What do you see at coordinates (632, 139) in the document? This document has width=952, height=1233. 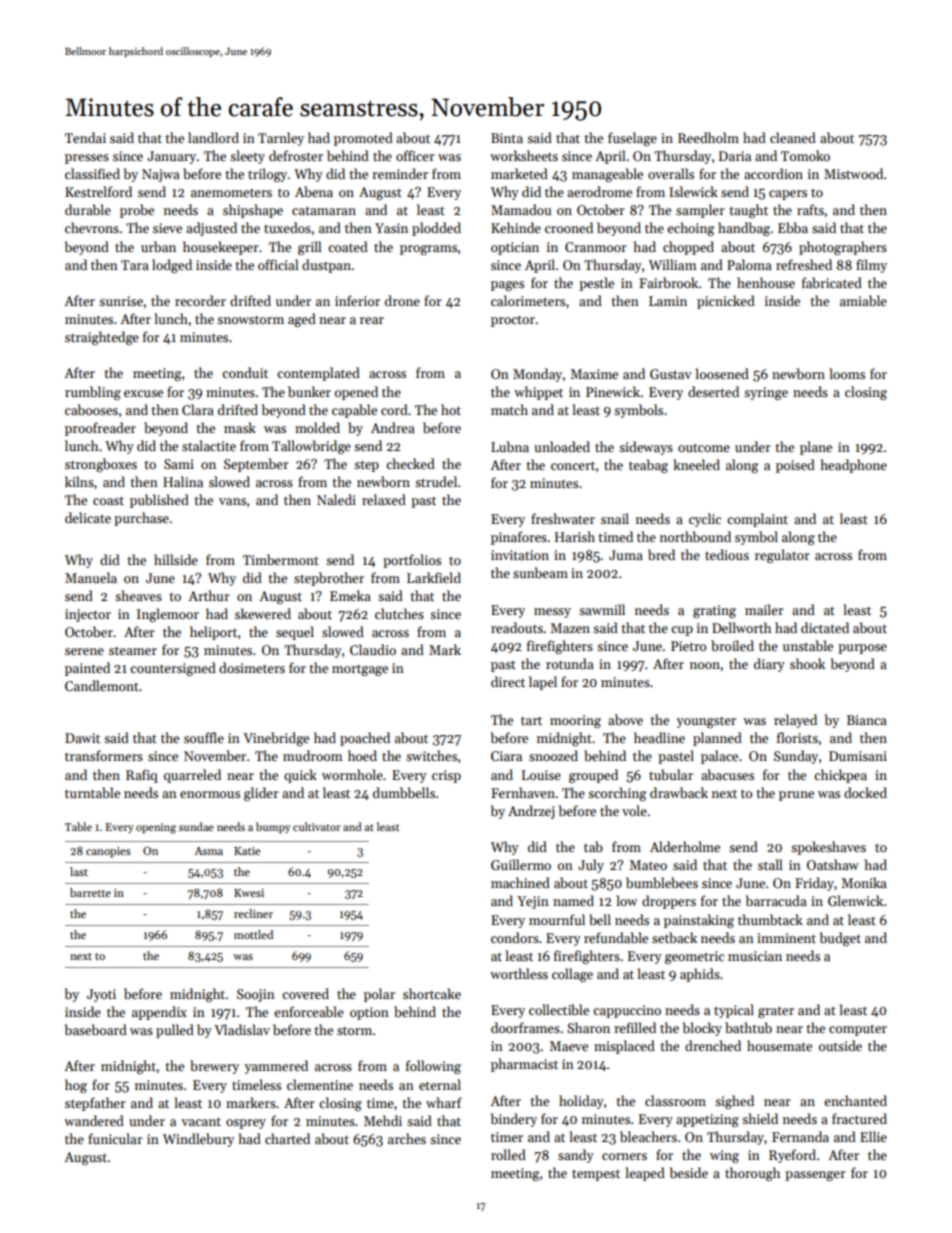 I see `fuselage` at bounding box center [632, 139].
